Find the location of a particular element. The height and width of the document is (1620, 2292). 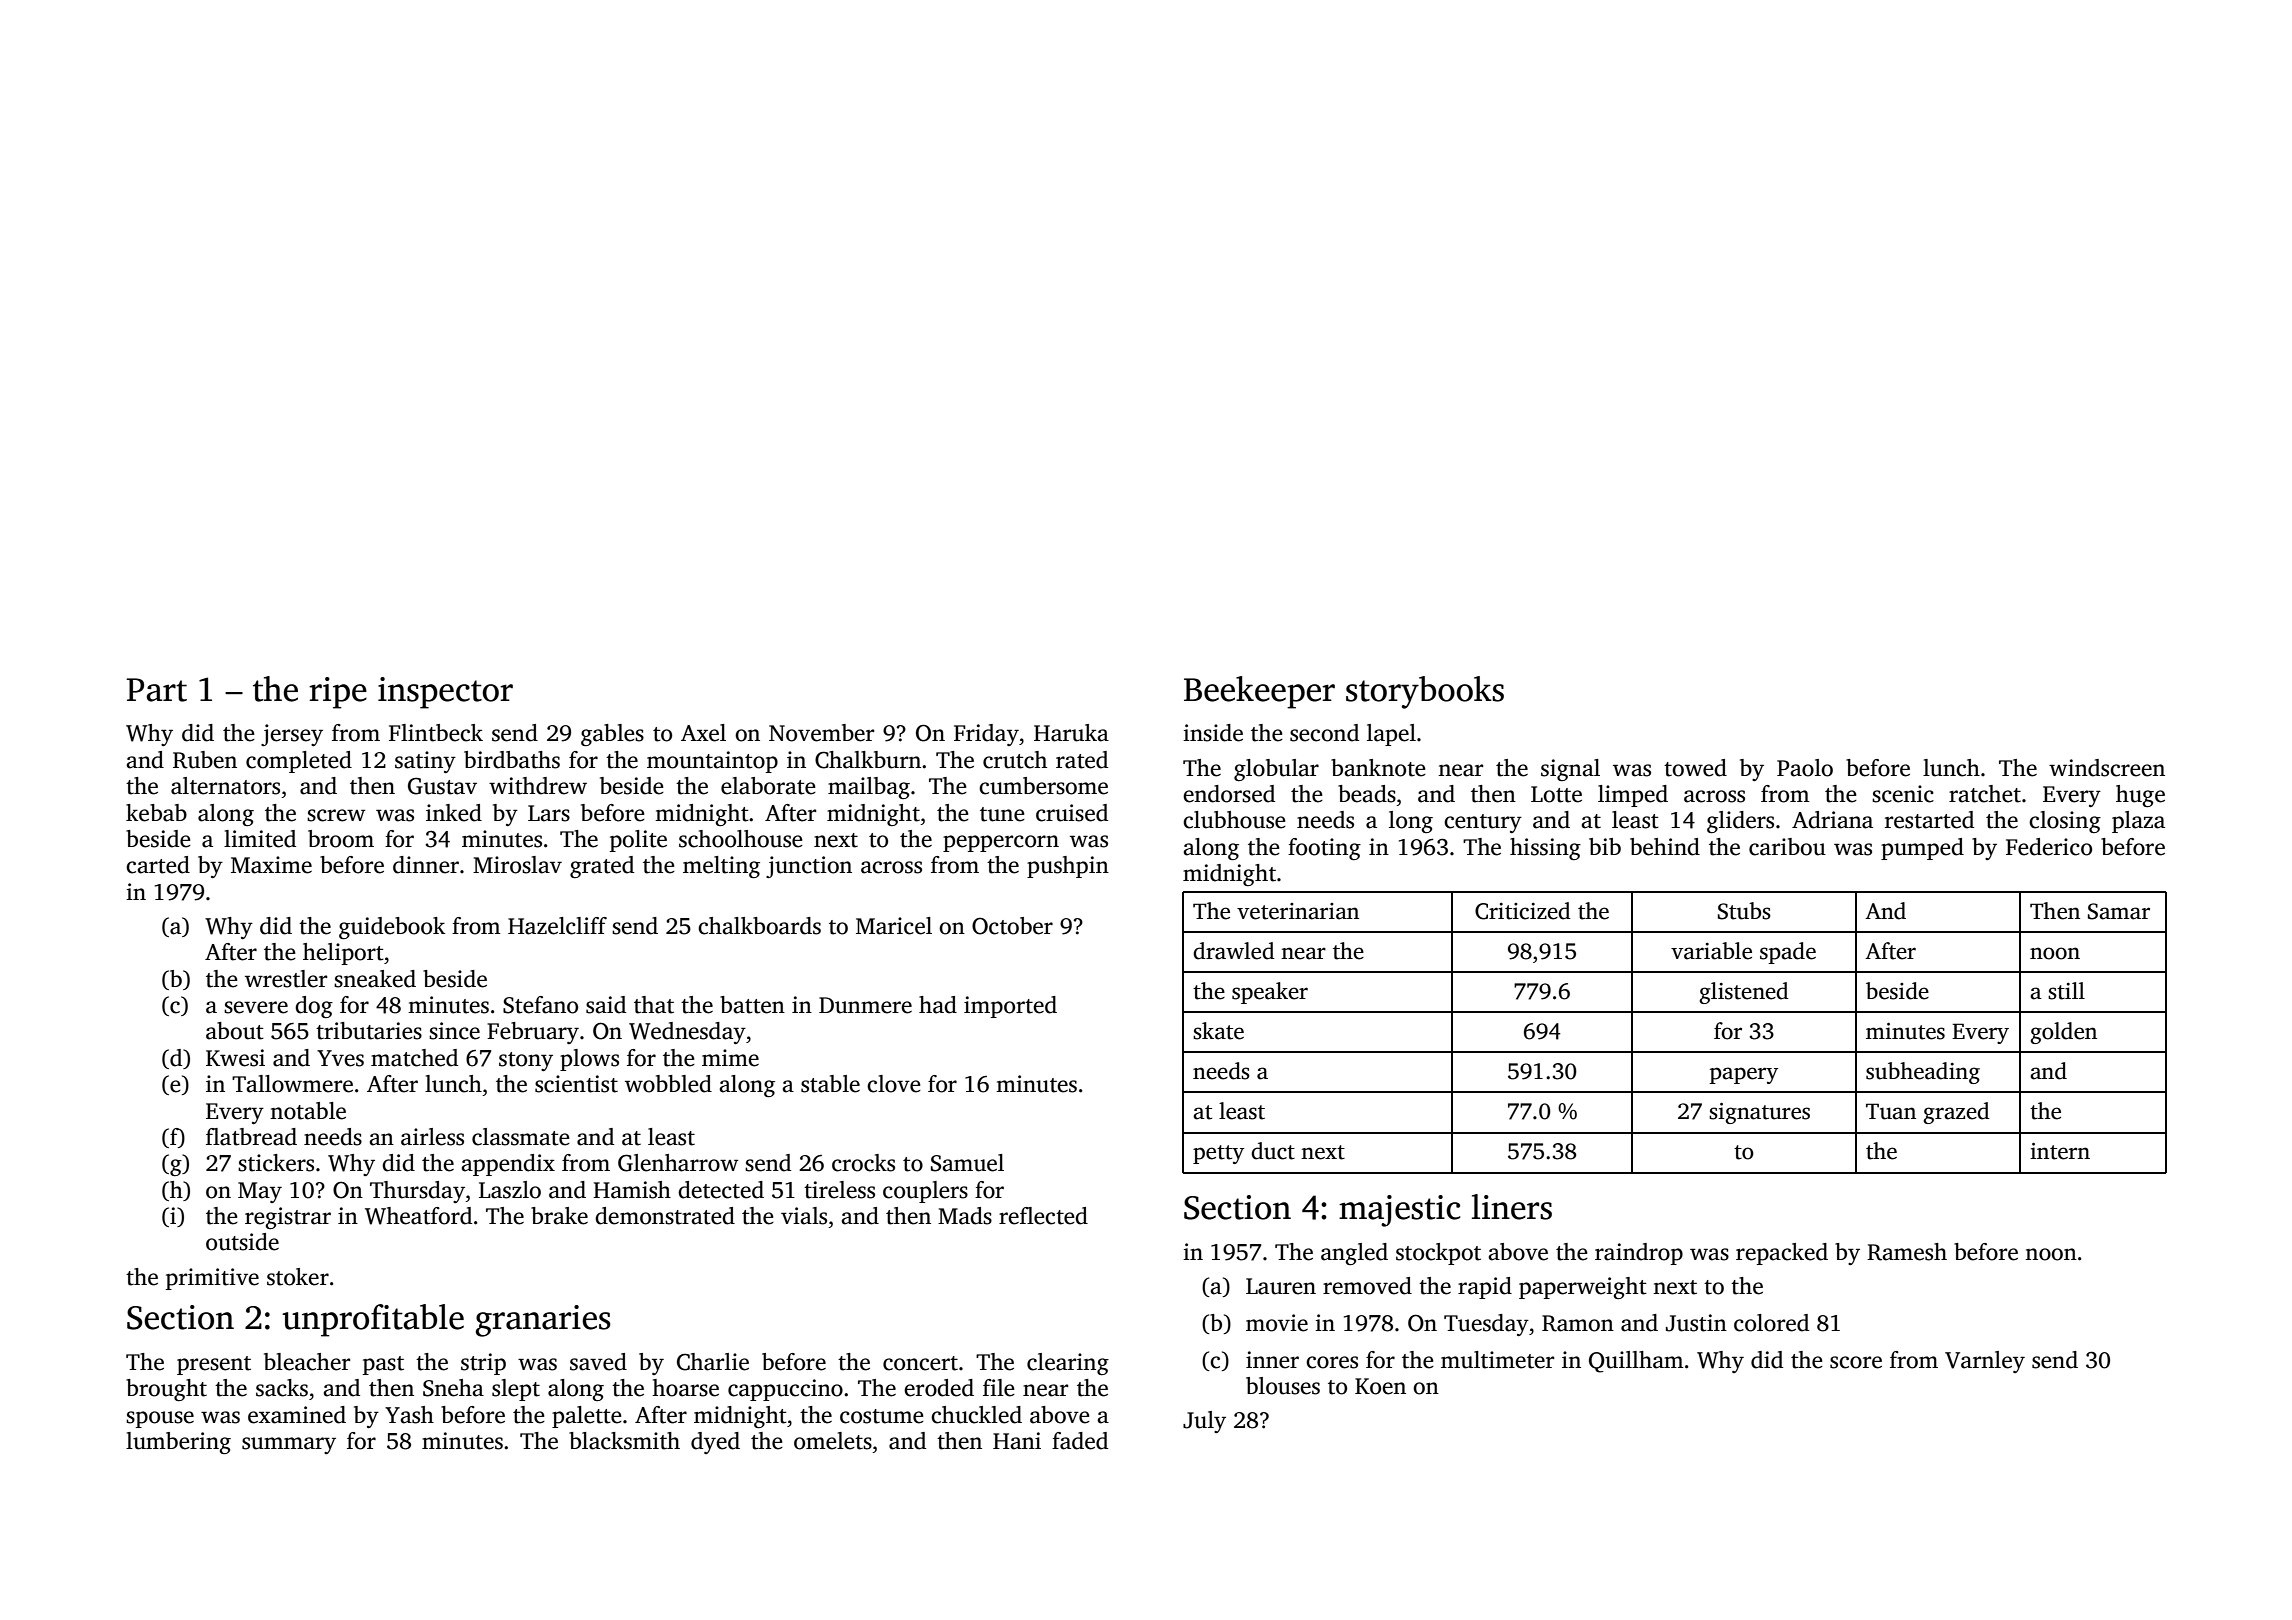

inspector is located at coordinates (445, 693).
